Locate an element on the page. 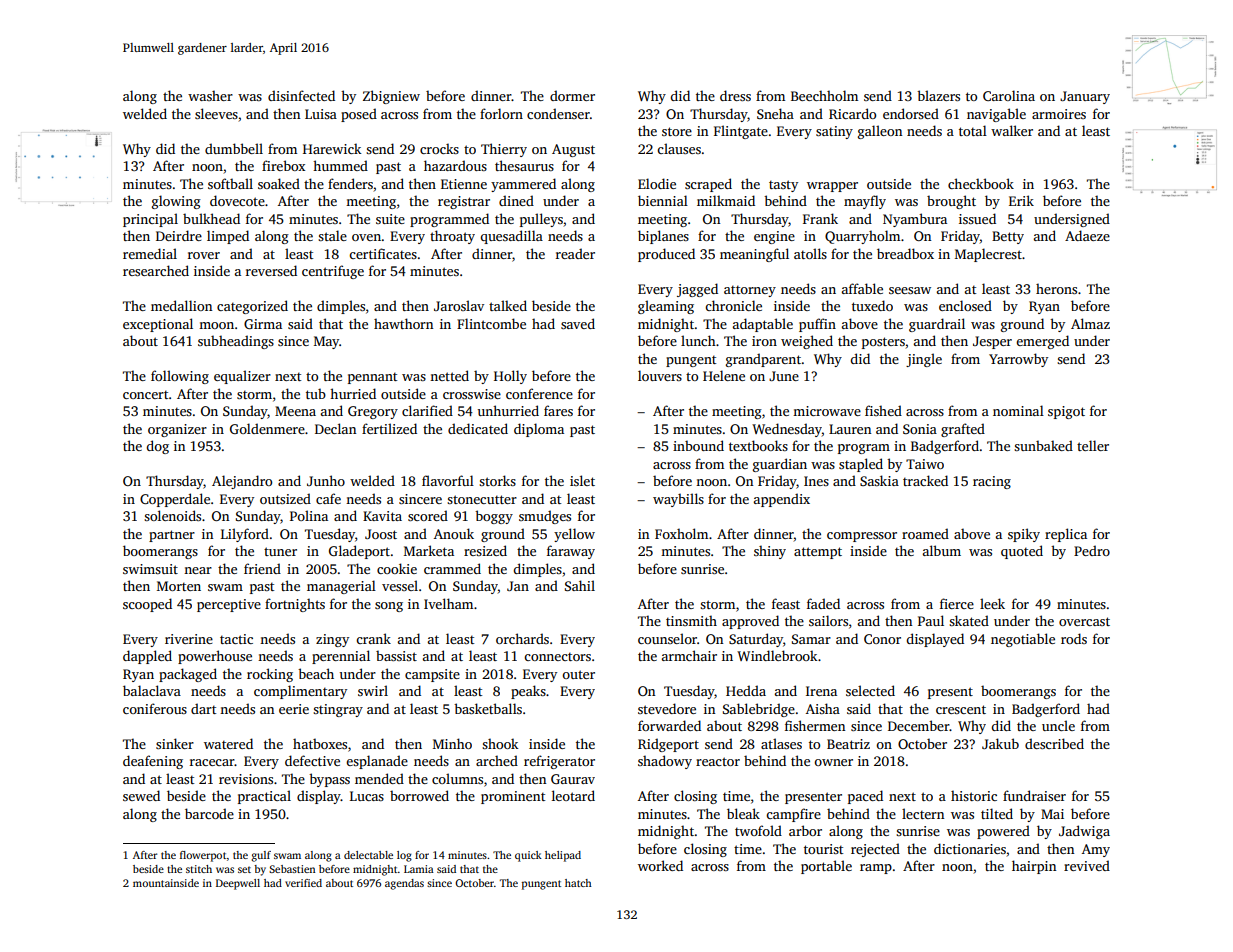 This page has width=1233, height=952. Deepwell is located at coordinates (238, 884).
